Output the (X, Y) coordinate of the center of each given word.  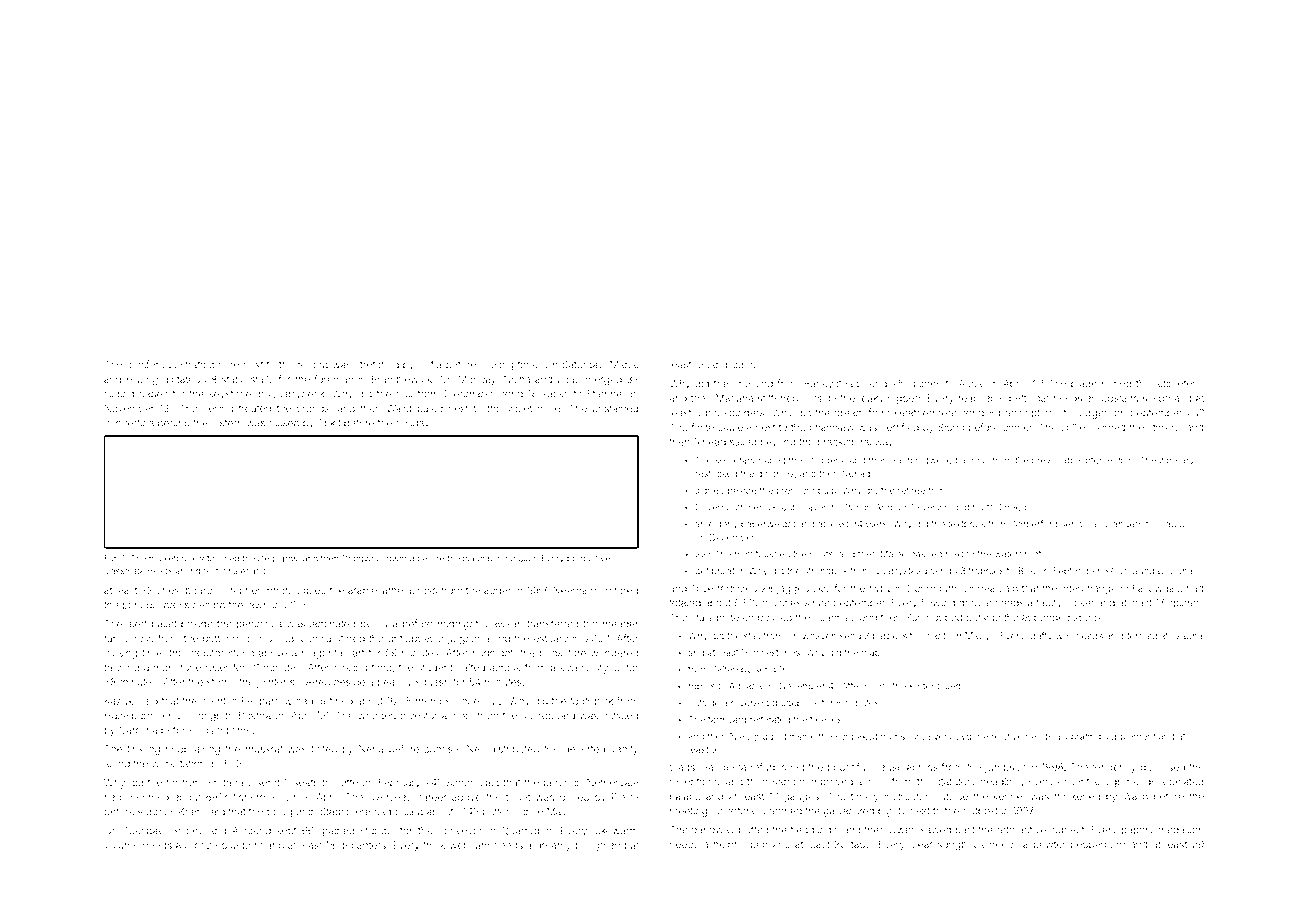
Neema (570, 590)
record (313, 365)
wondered (614, 653)
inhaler (235, 571)
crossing (753, 385)
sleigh (1156, 399)
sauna (1189, 637)
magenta (322, 654)
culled (409, 812)
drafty (1040, 636)
